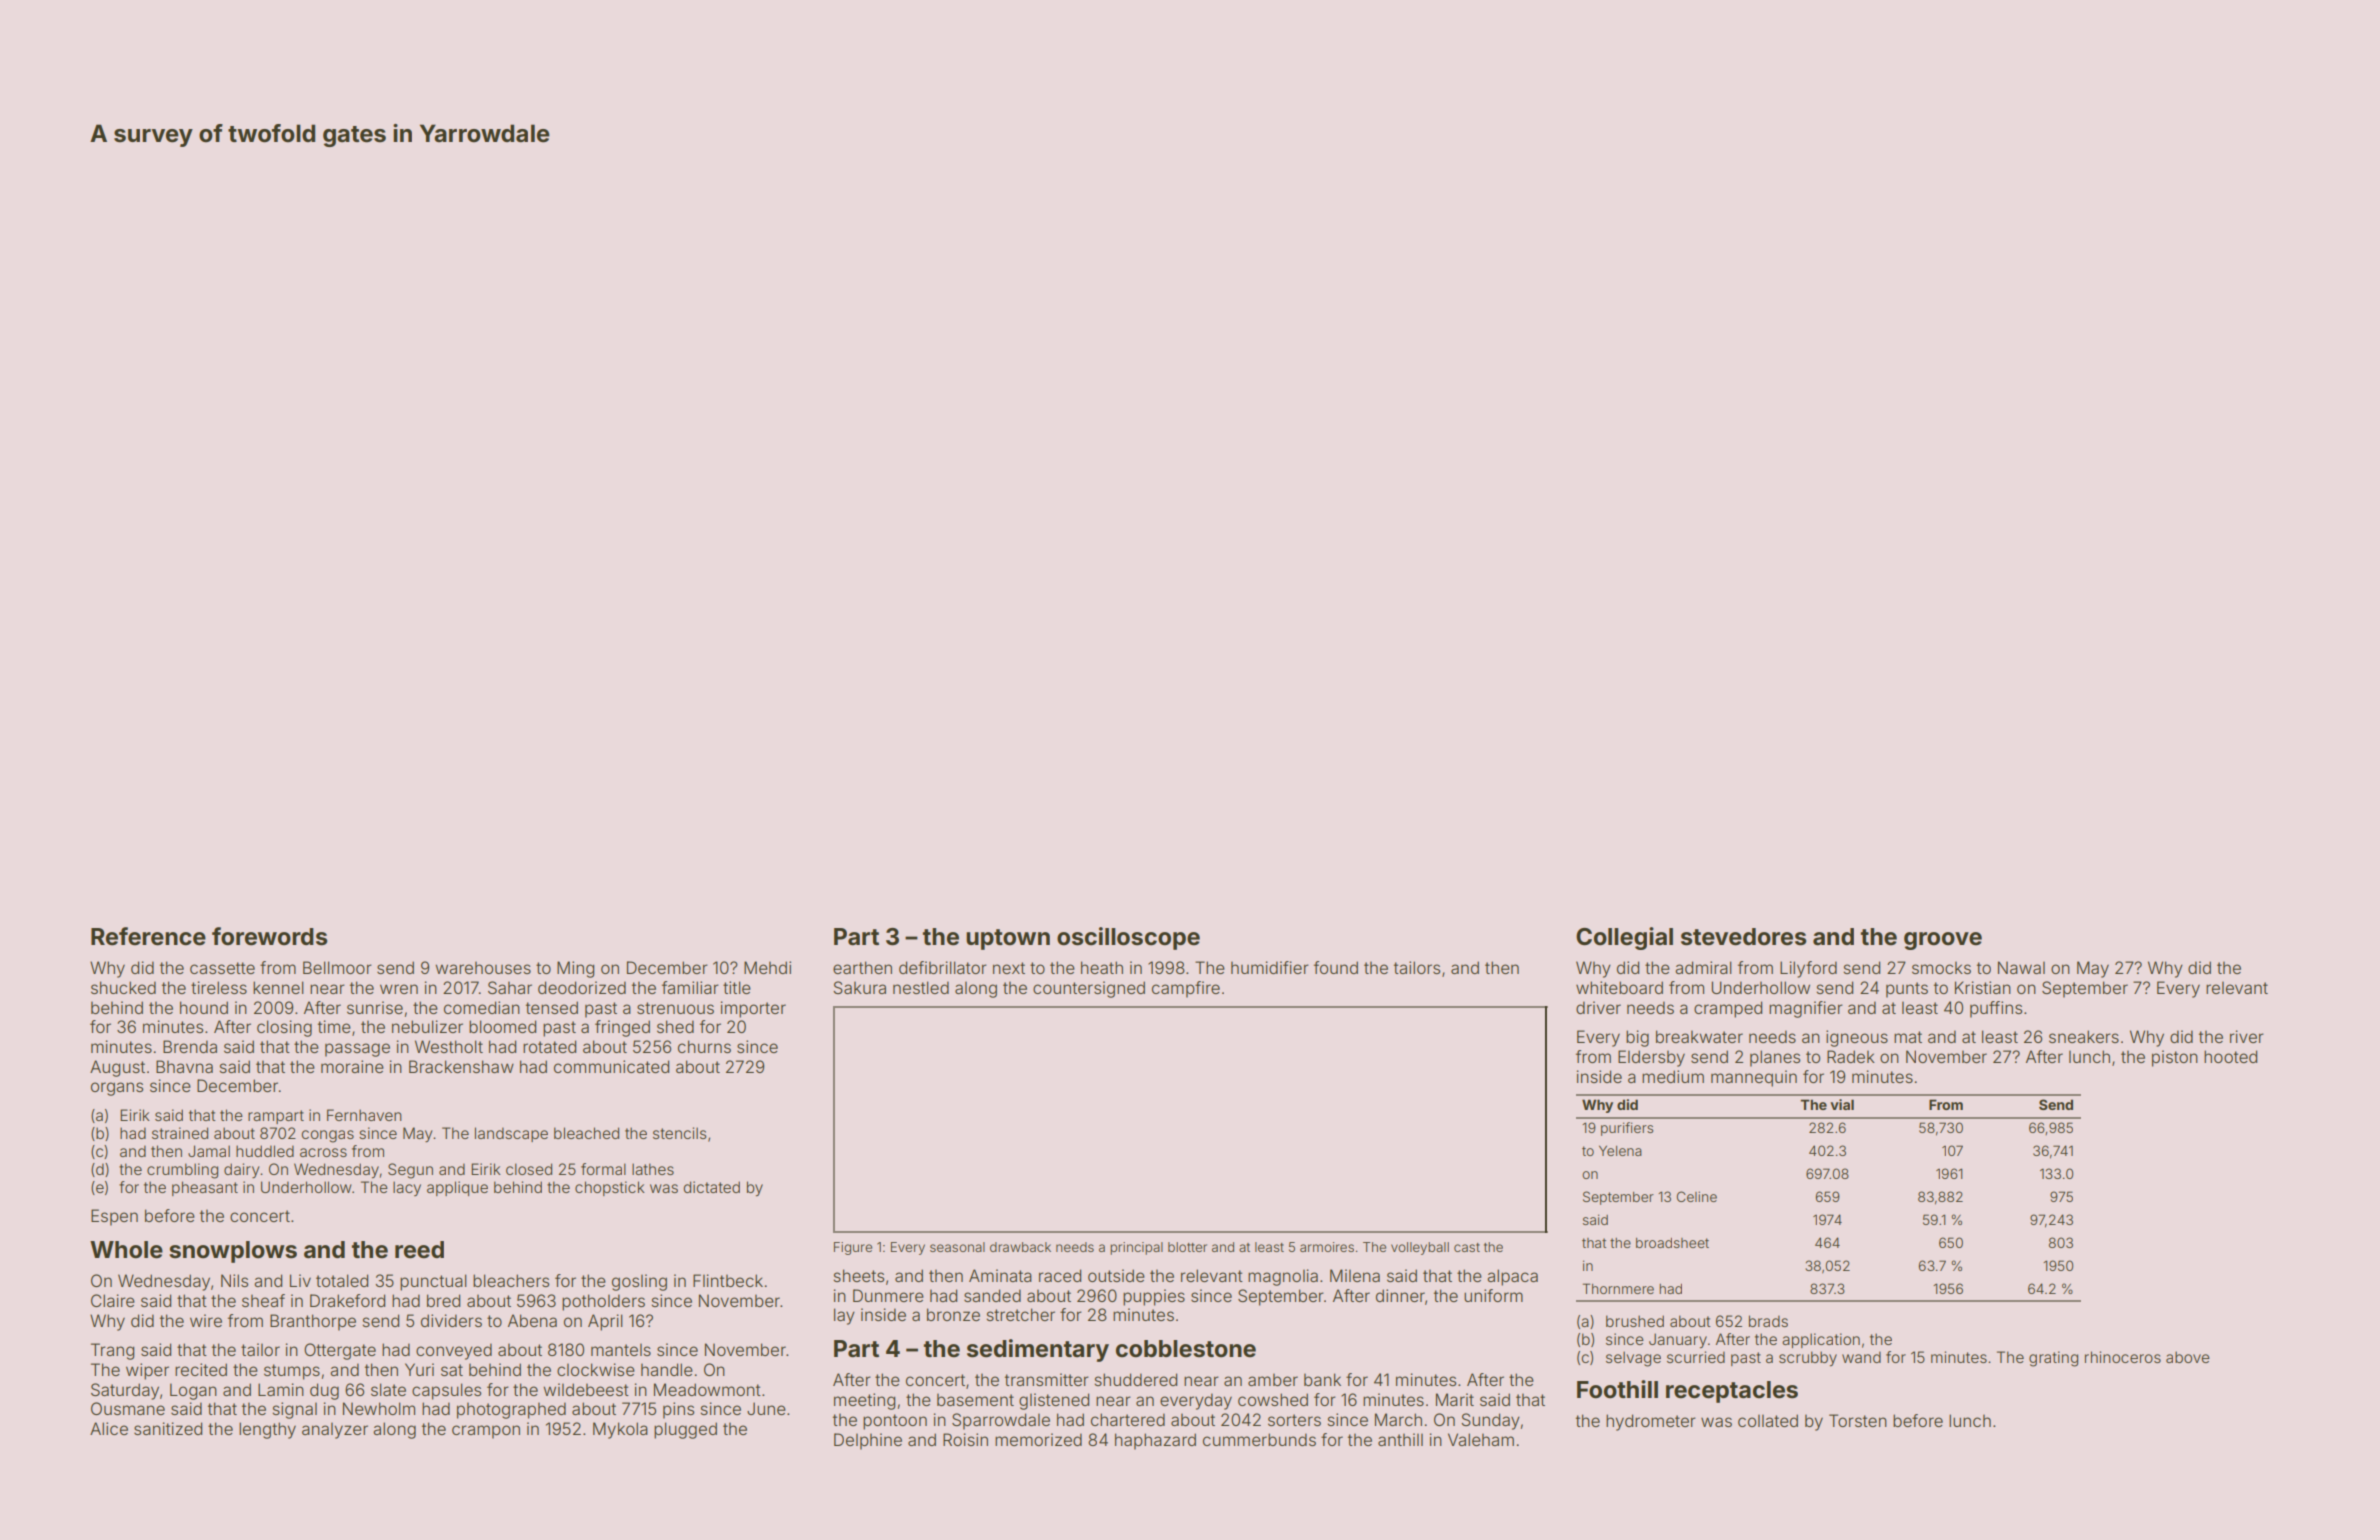 The image size is (2380, 1540). What do you see at coordinates (2188, 1357) in the document?
I see `above` at bounding box center [2188, 1357].
